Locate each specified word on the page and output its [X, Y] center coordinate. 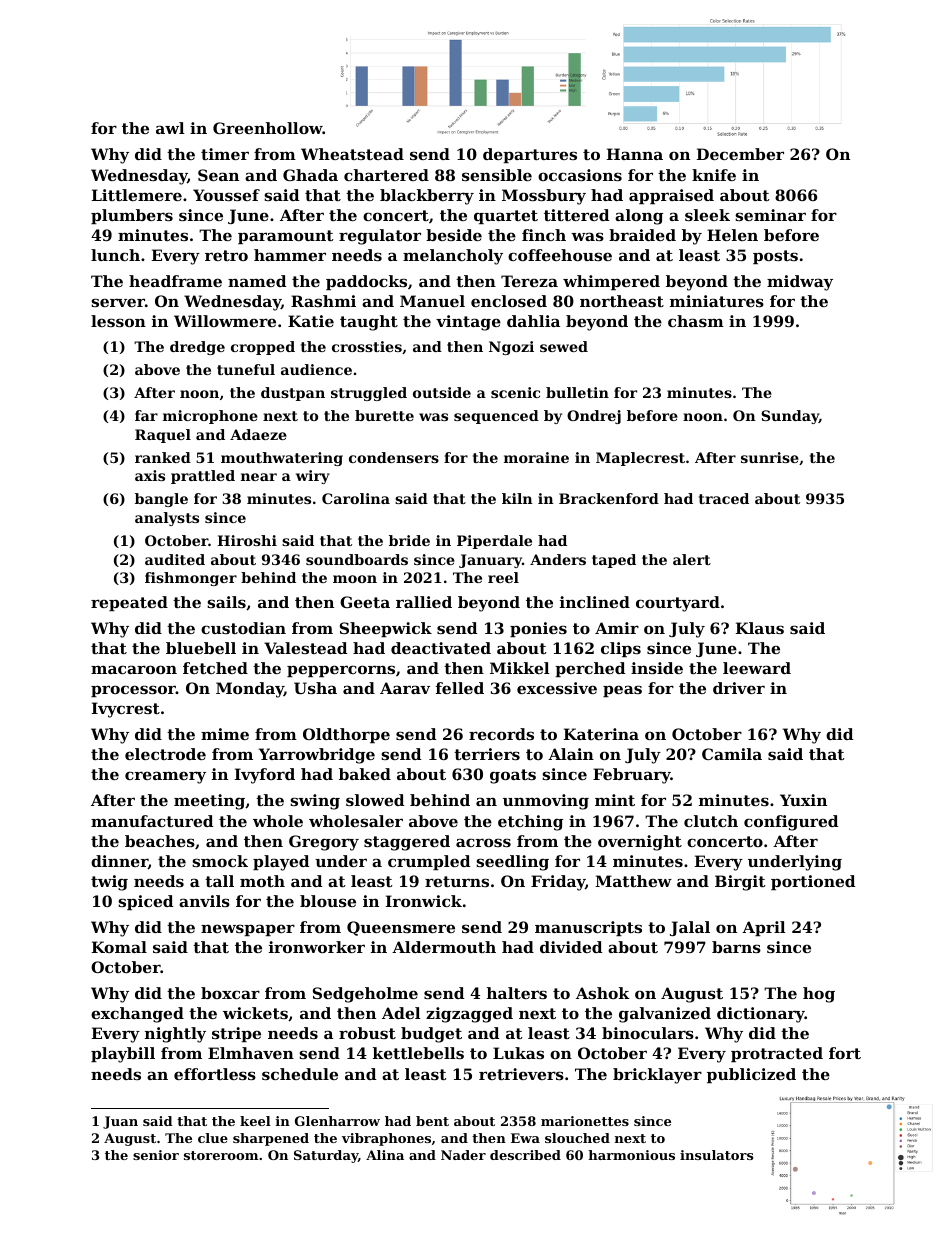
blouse [328, 901]
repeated [129, 603]
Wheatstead [352, 154]
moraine [536, 457]
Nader [463, 1155]
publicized [751, 1075]
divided [571, 947]
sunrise [770, 457]
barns [736, 947]
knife [714, 175]
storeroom [221, 1155]
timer [225, 154]
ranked [163, 457]
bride [409, 540]
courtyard [678, 604]
